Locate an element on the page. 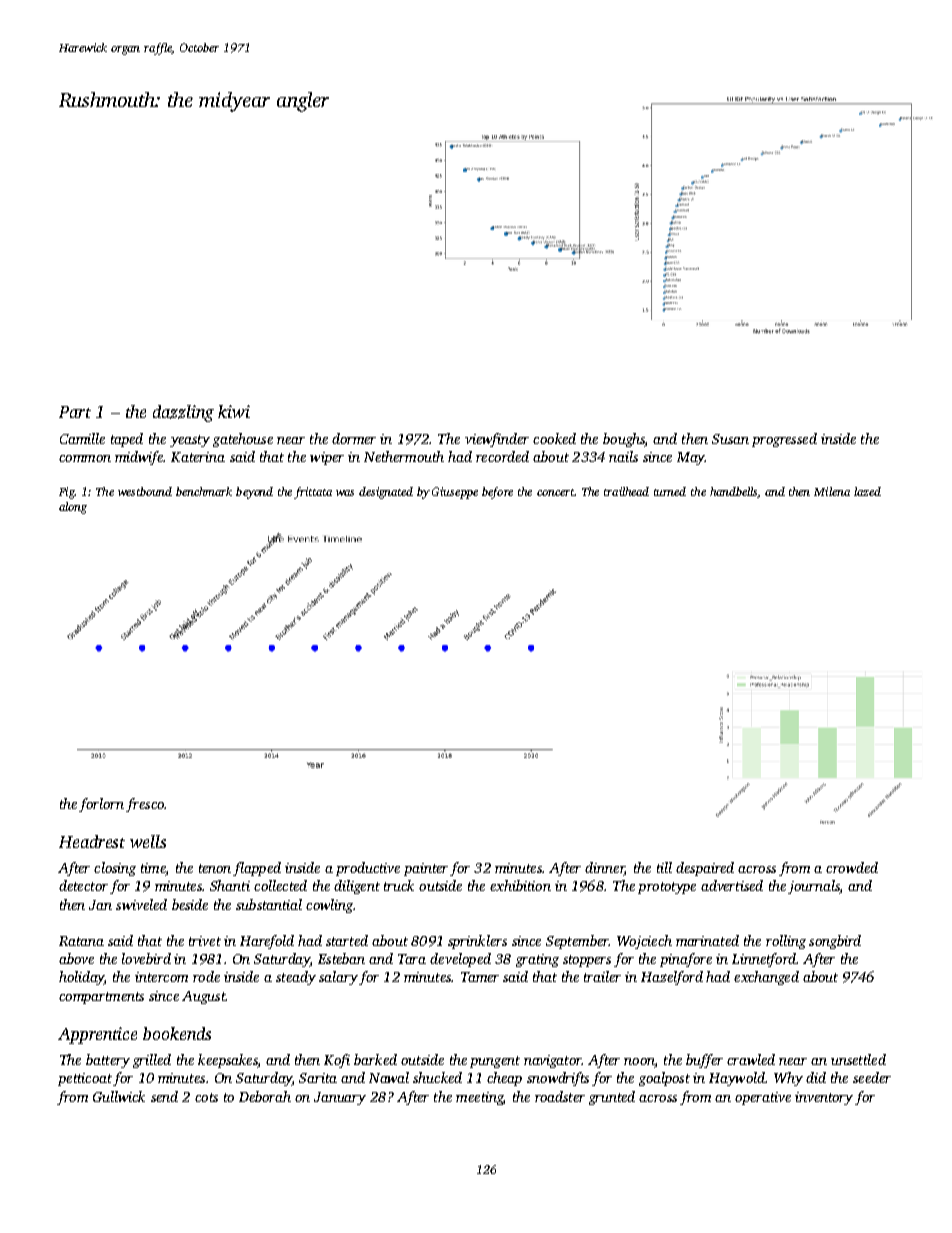 Image resolution: width=952 pixels, height=1233 pixels. despaired is located at coordinates (705, 869).
